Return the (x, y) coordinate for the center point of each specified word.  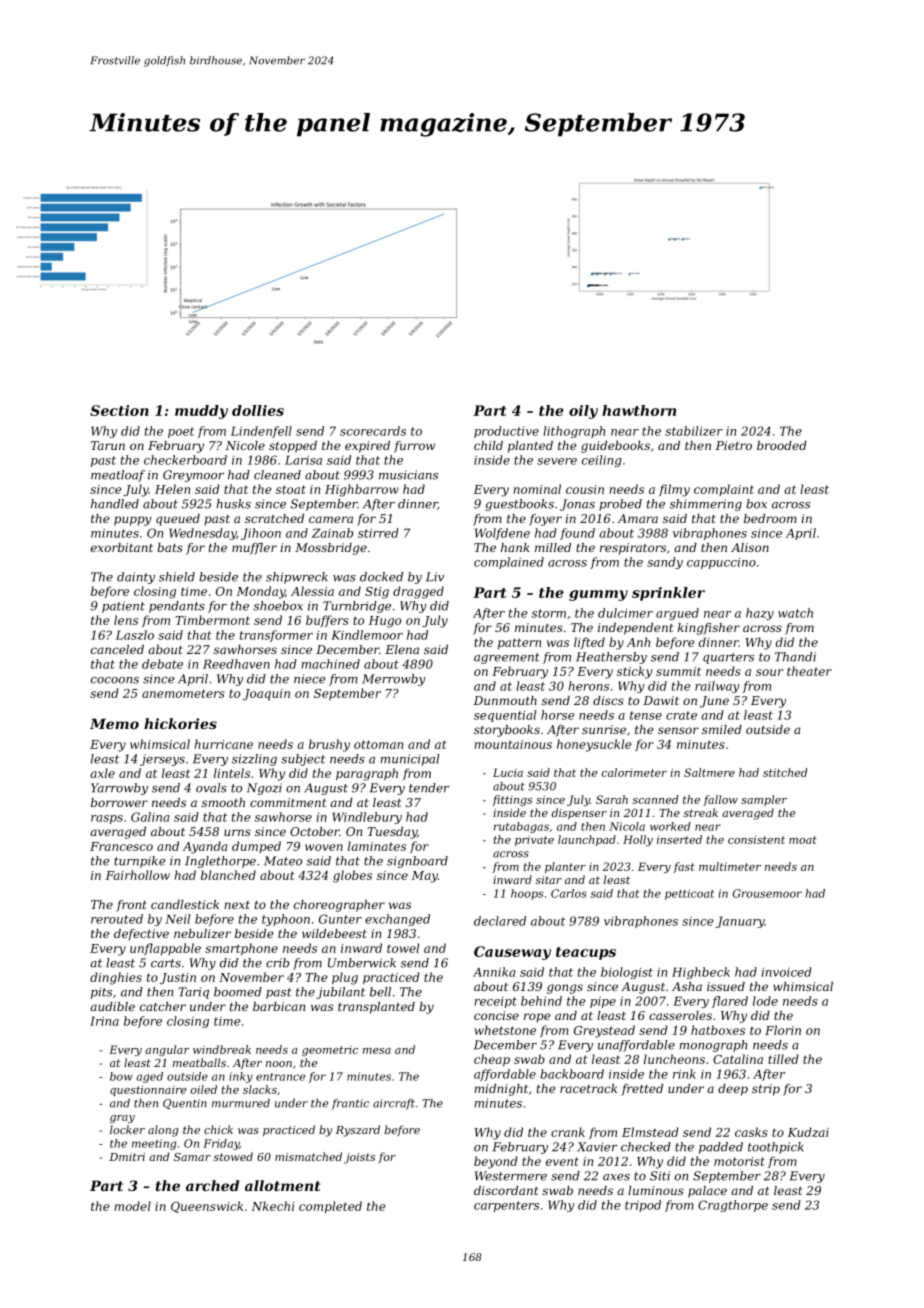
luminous (656, 1190)
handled (115, 504)
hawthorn (639, 410)
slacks (260, 1089)
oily (583, 412)
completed (330, 1207)
